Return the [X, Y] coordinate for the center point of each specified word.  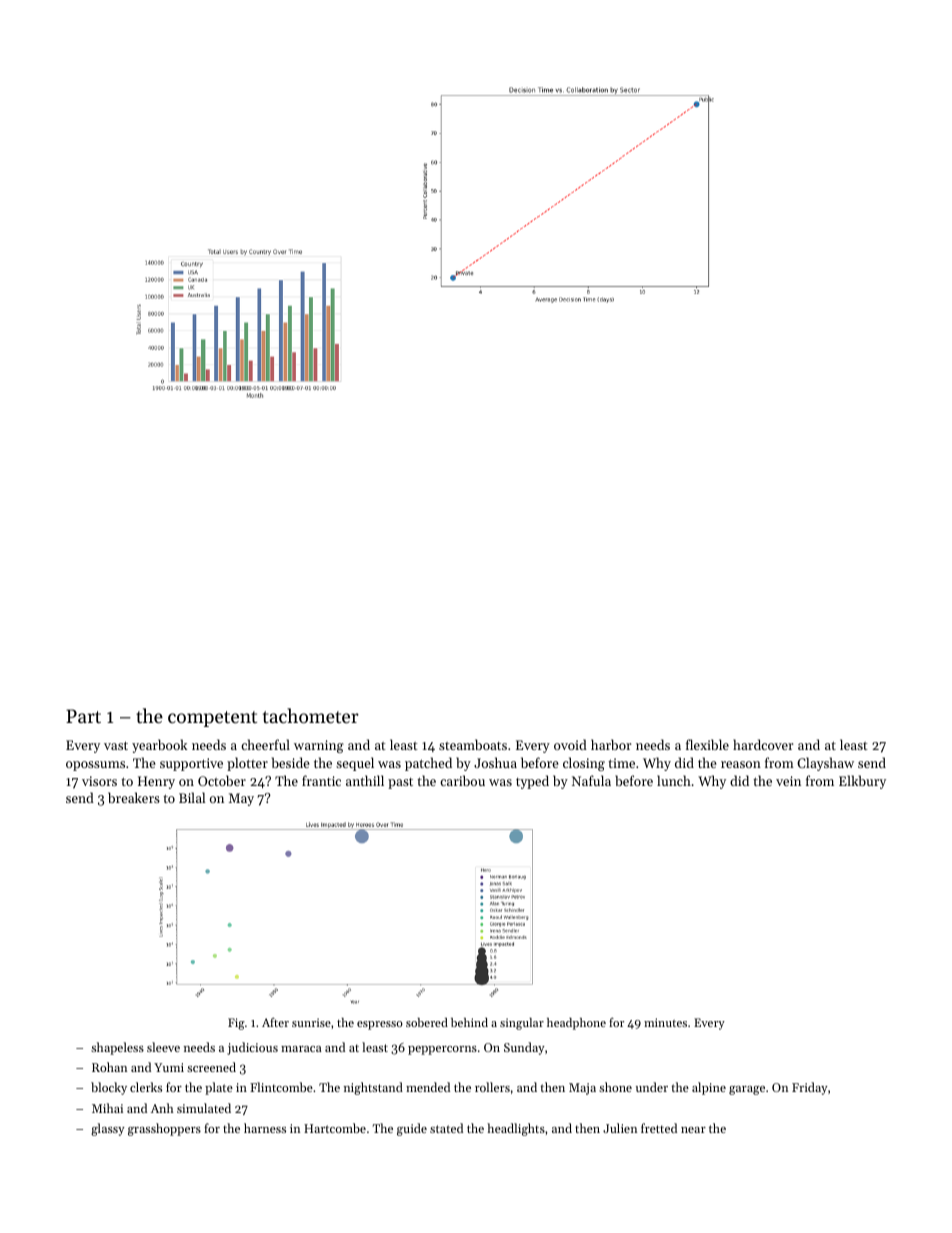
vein [788, 781]
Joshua [495, 762]
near [693, 1130]
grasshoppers [164, 1129]
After [275, 1022]
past [400, 783]
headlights [516, 1129]
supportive [191, 764]
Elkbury [862, 782]
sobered [427, 1022]
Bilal [192, 797]
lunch [674, 780]
